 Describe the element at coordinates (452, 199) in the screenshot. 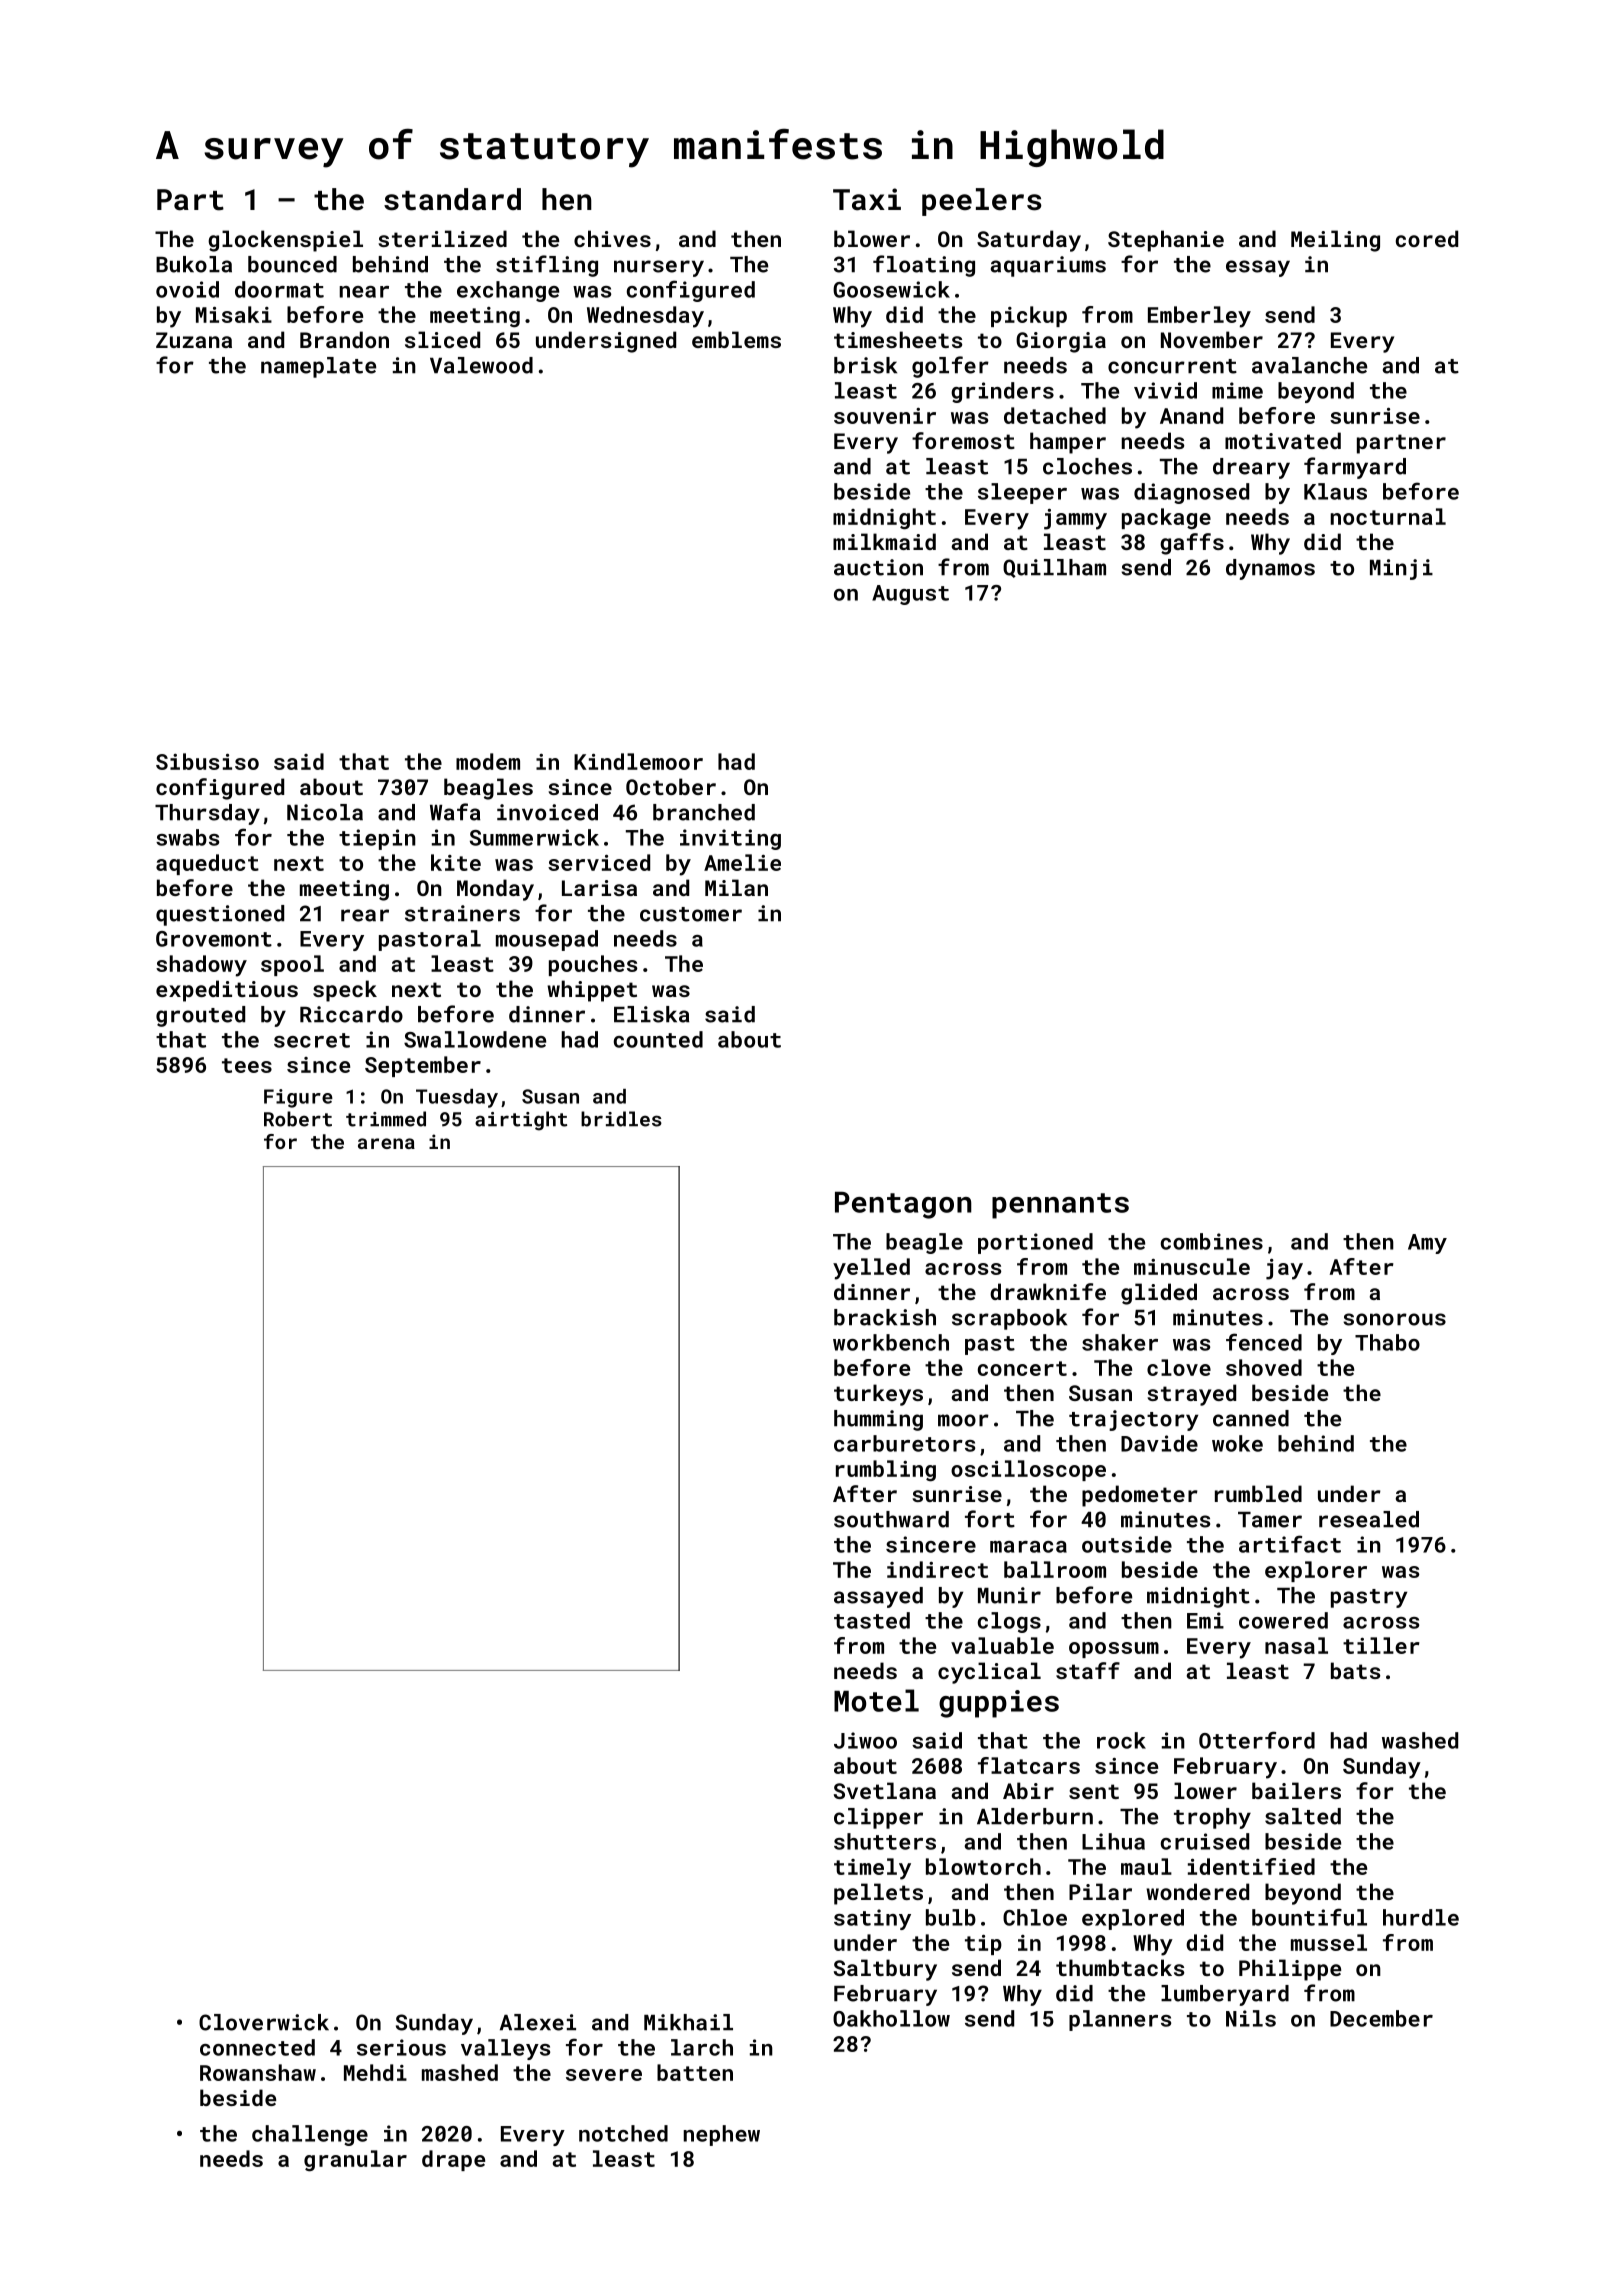

I see `standard` at that location.
